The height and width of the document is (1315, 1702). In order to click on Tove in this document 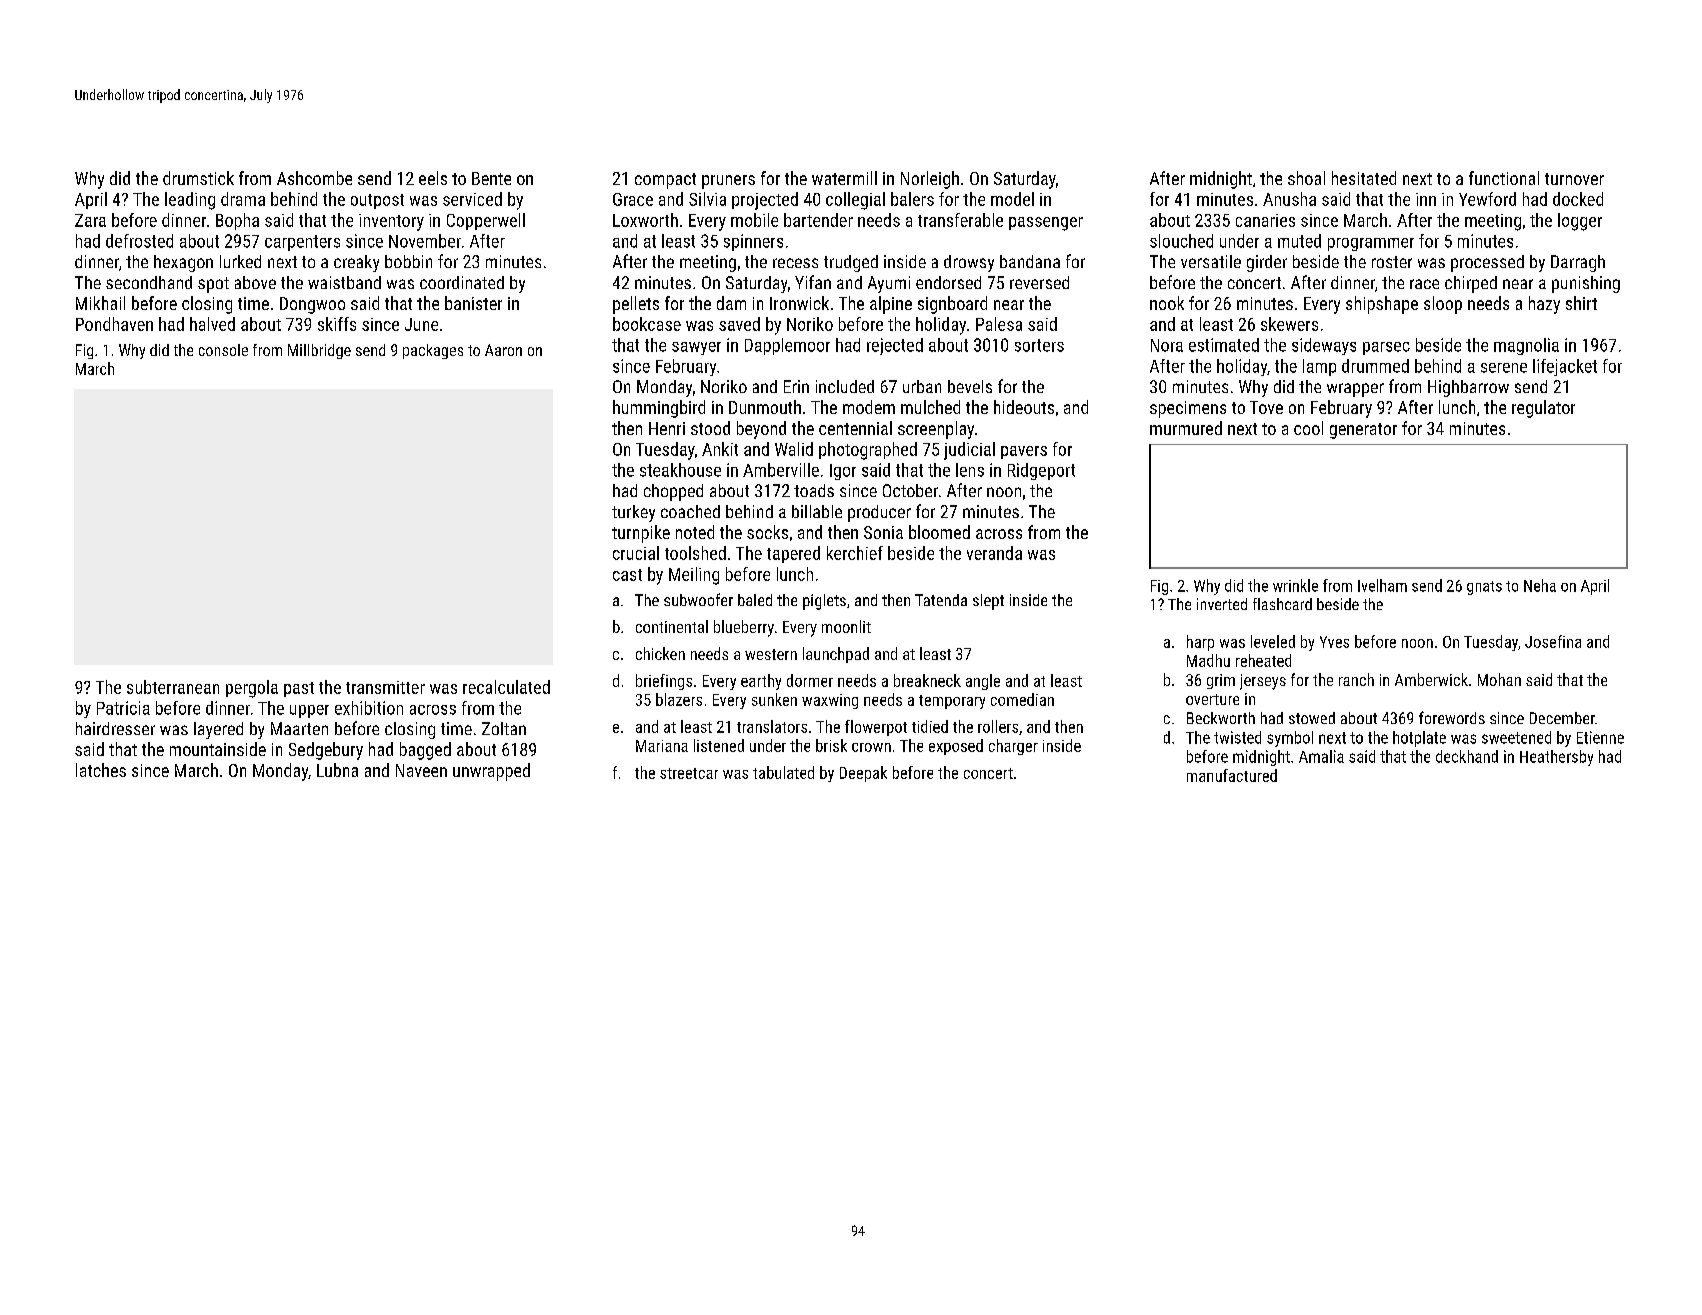, I will do `click(1266, 407)`.
